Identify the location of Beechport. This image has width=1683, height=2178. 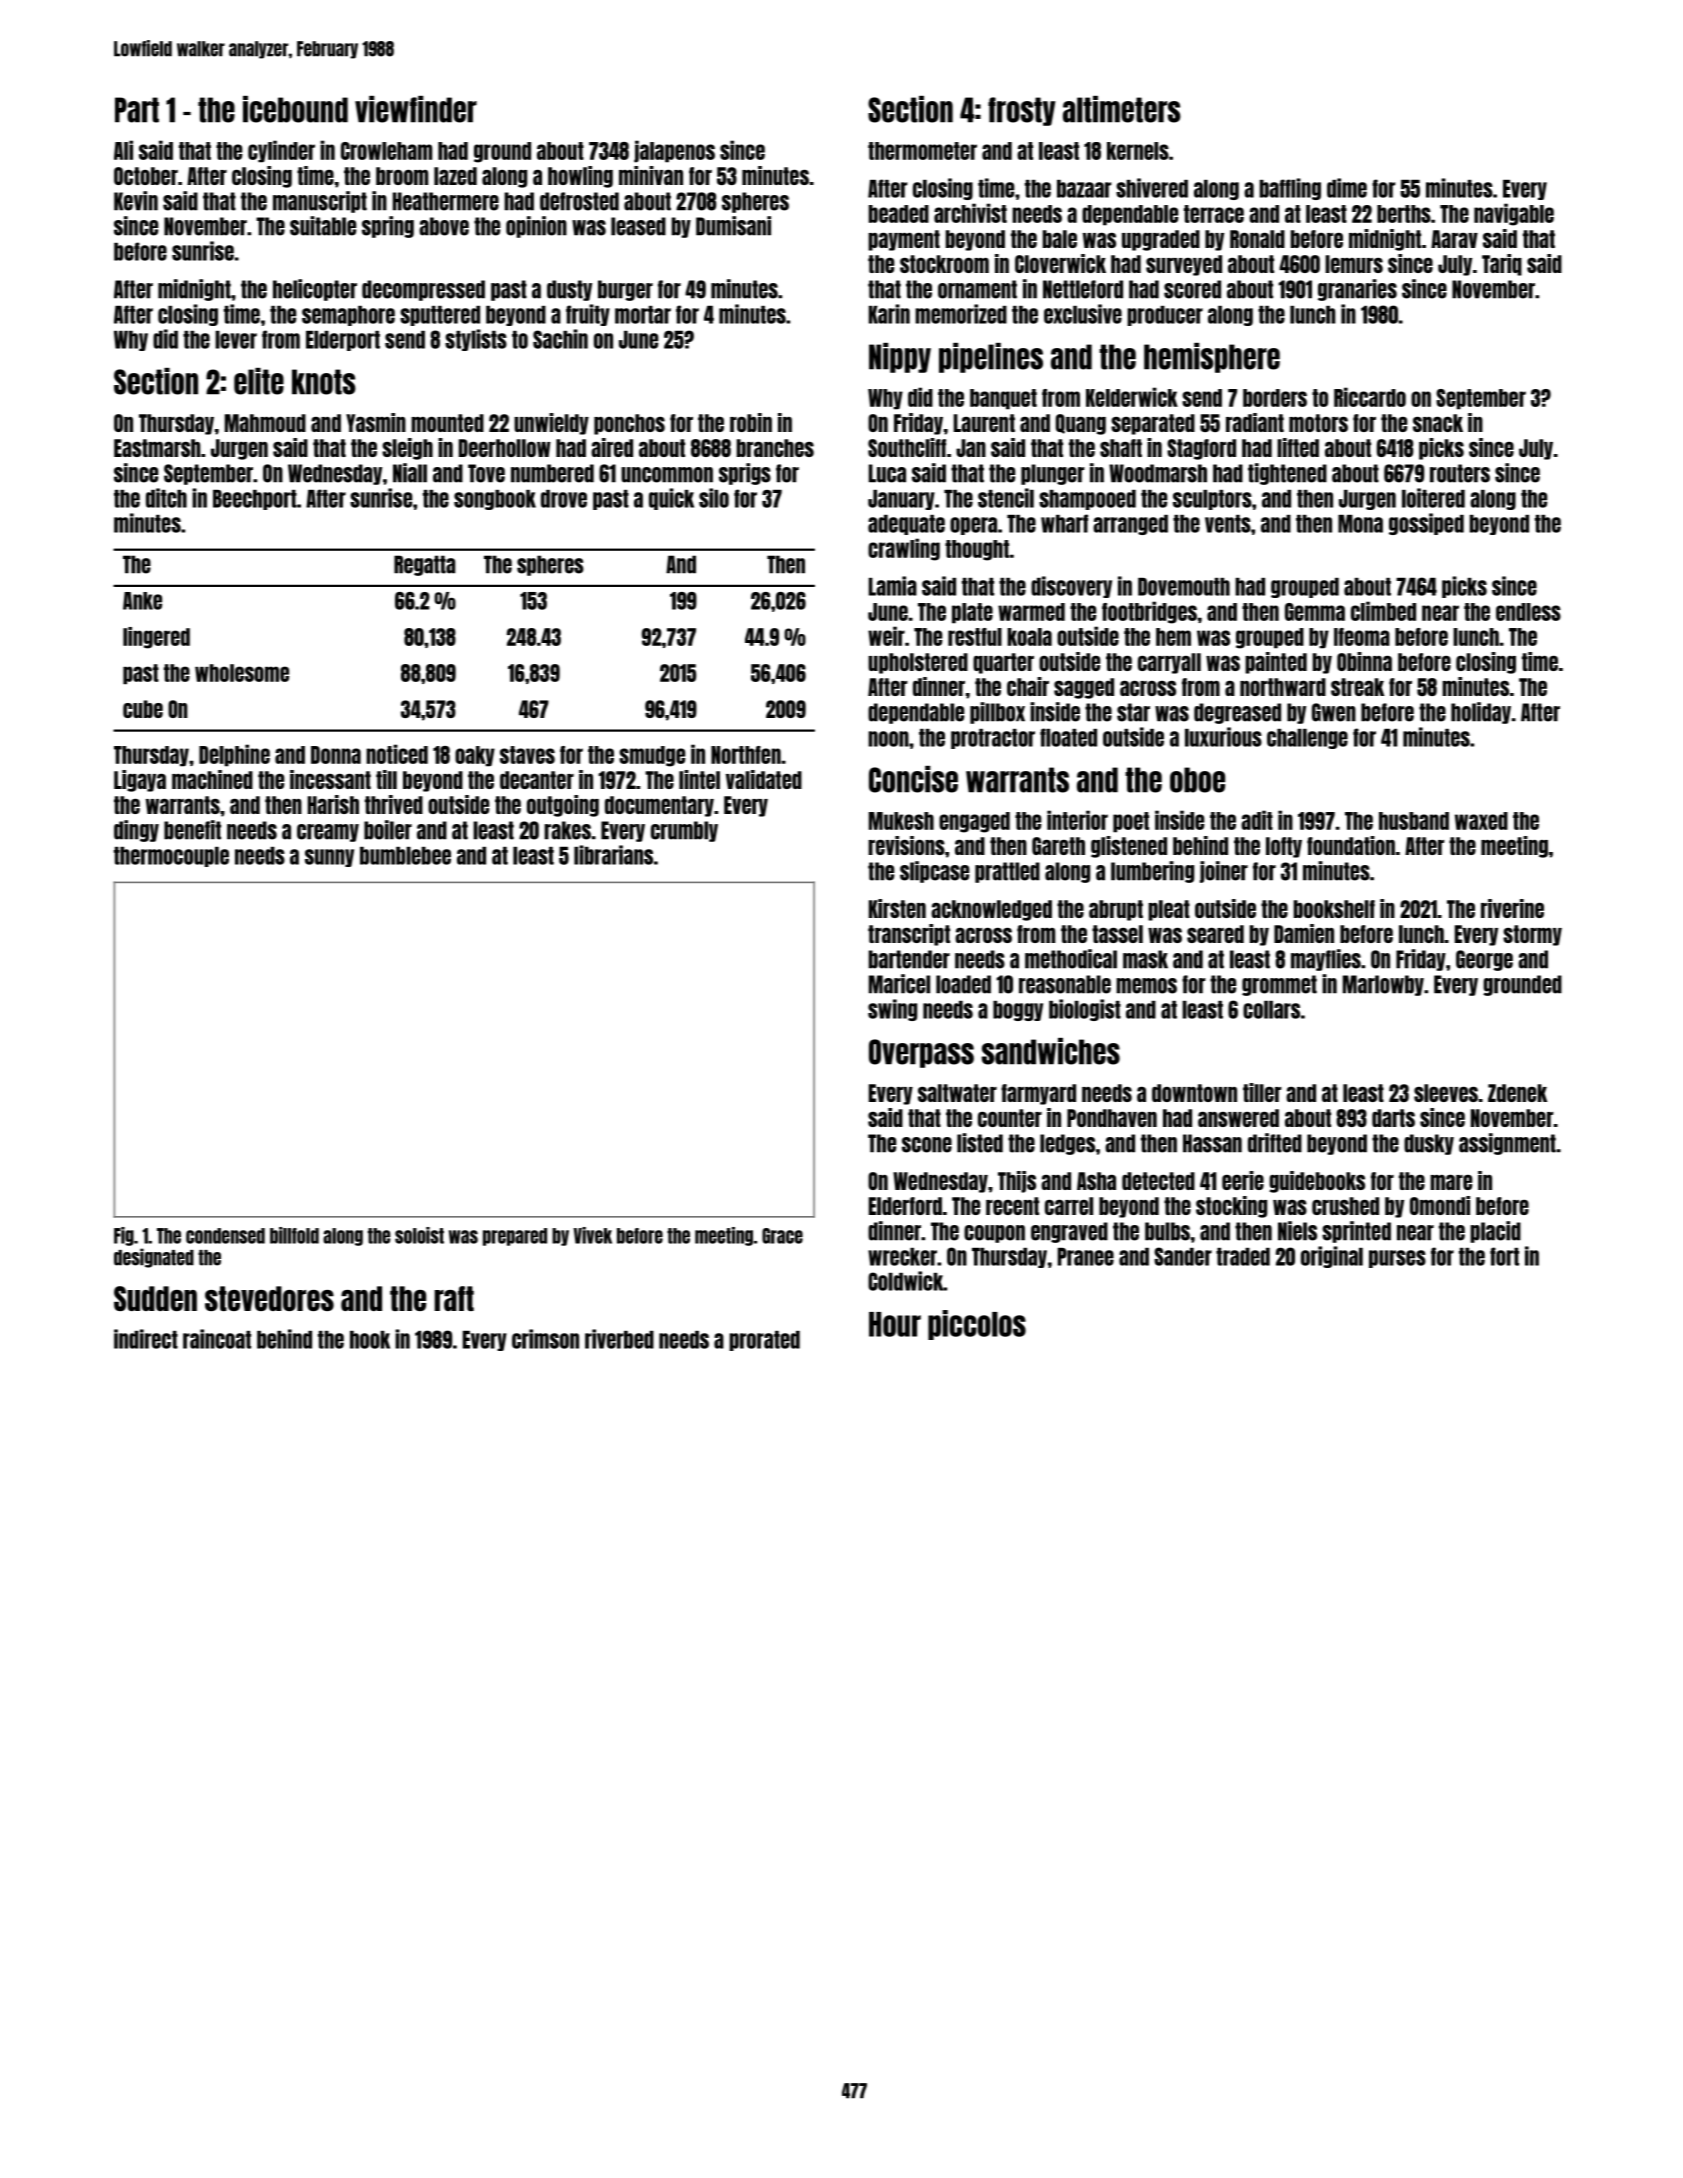
(255, 500).
